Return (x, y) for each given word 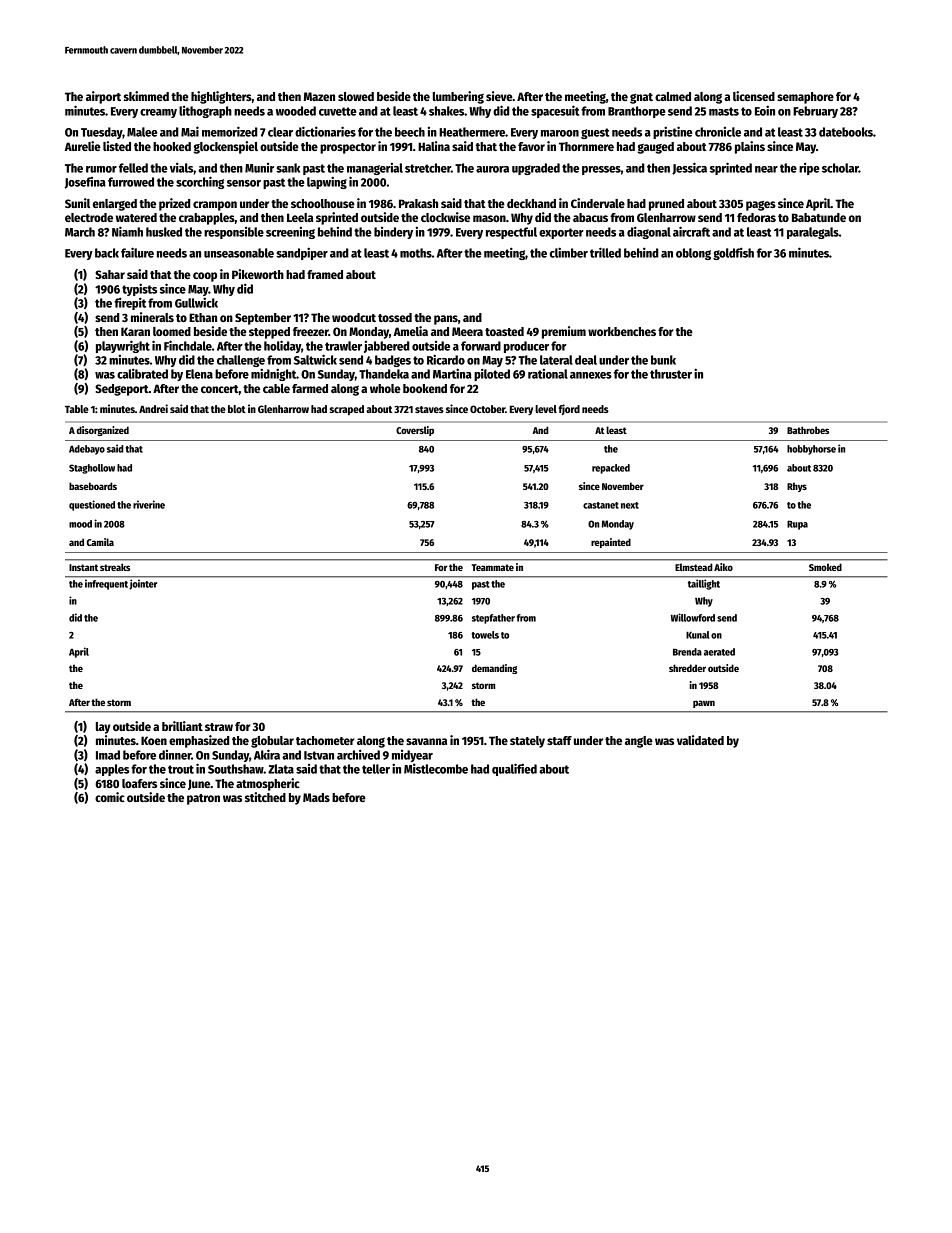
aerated (719, 652)
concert (220, 389)
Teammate (493, 567)
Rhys (797, 487)
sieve (499, 96)
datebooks (846, 132)
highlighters (221, 97)
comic (110, 797)
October (487, 409)
